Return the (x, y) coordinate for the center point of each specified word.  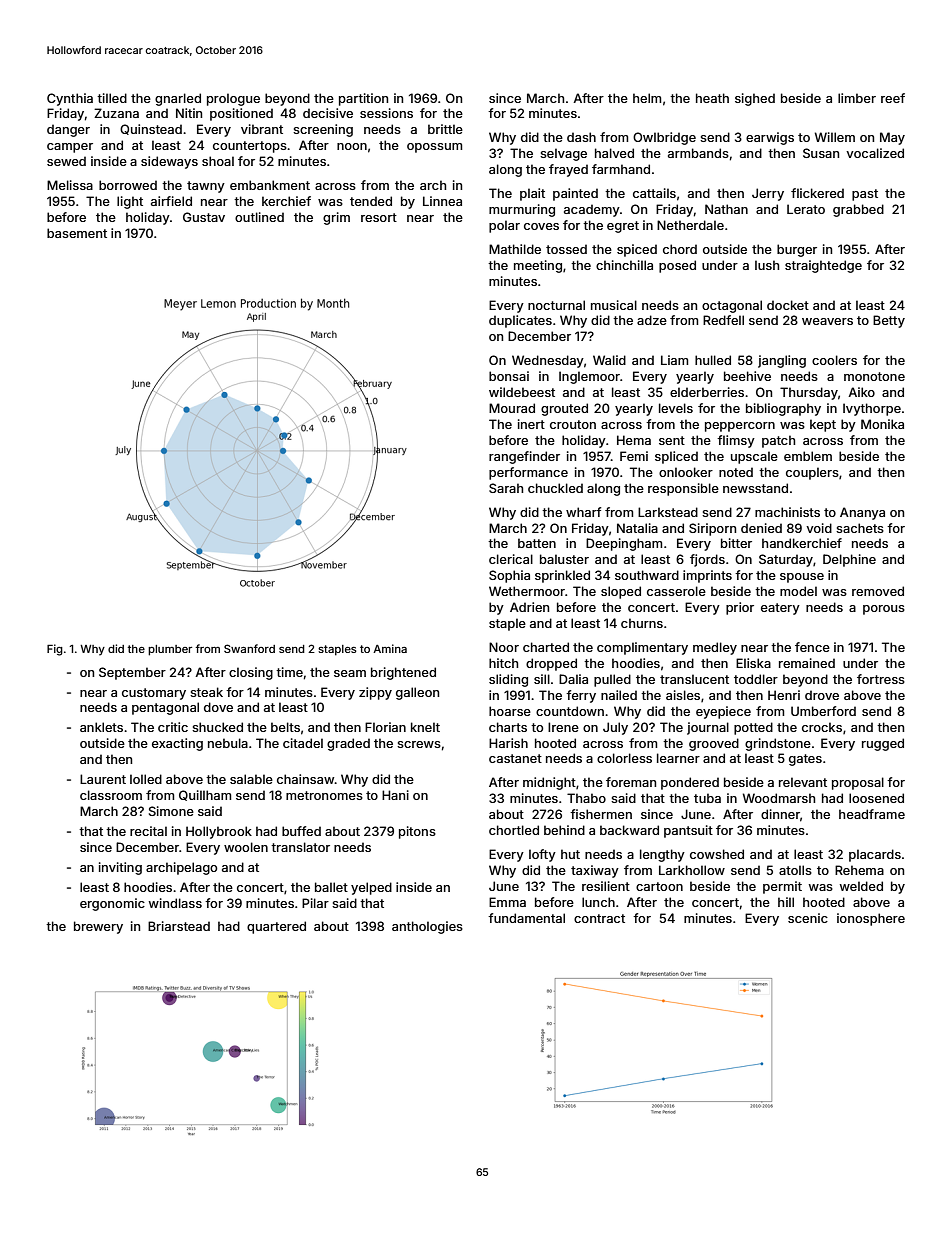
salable (251, 779)
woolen (246, 847)
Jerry (768, 194)
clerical (511, 559)
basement (77, 233)
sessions (386, 113)
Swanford (249, 648)
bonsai (509, 376)
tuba (707, 798)
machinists (787, 512)
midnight (549, 783)
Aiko (861, 392)
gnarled (178, 99)
